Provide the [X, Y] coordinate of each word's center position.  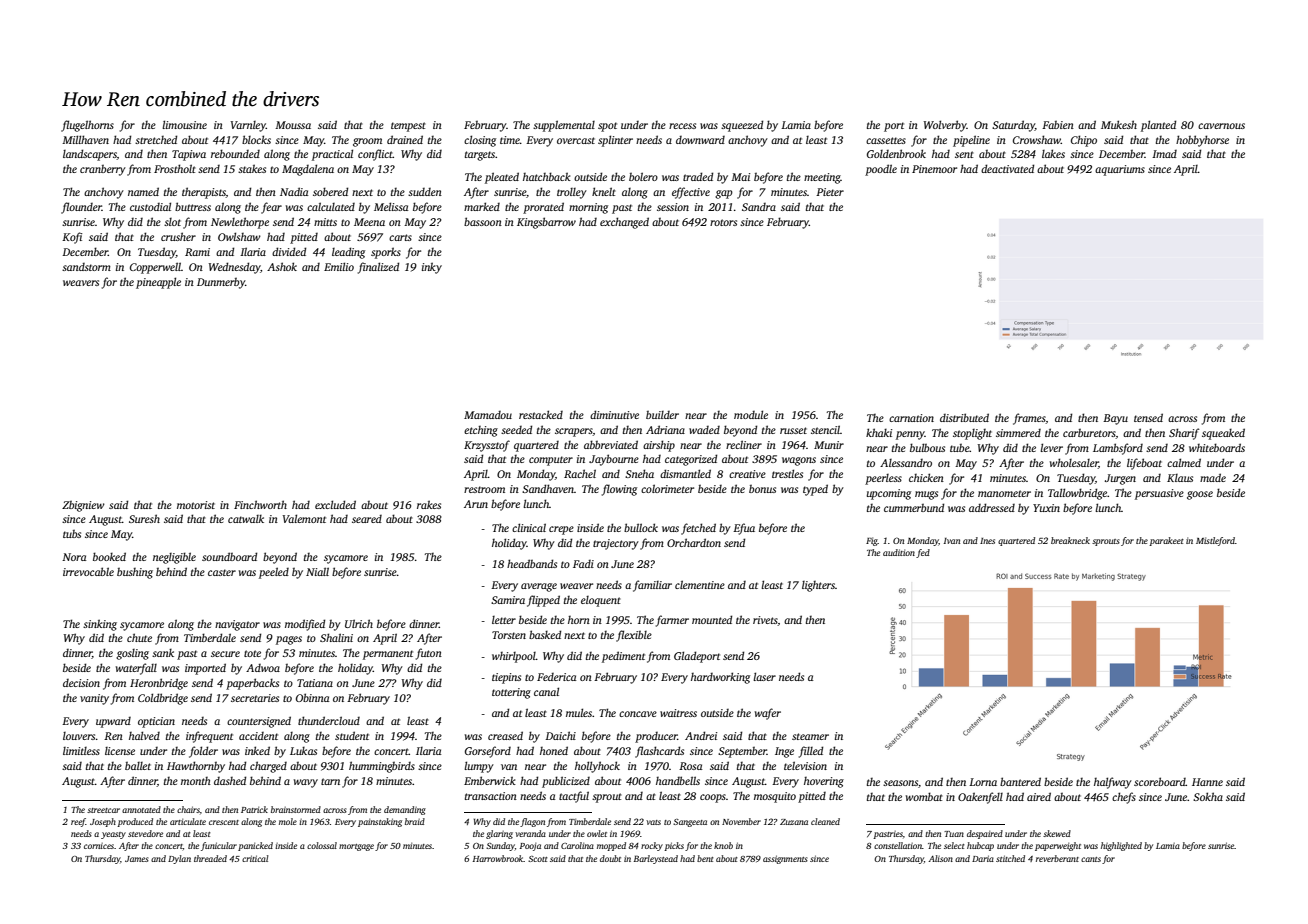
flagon [532, 822]
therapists [204, 193]
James [137, 859]
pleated [502, 178]
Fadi [583, 564]
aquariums [1120, 170]
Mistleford [1215, 541]
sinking [100, 625]
